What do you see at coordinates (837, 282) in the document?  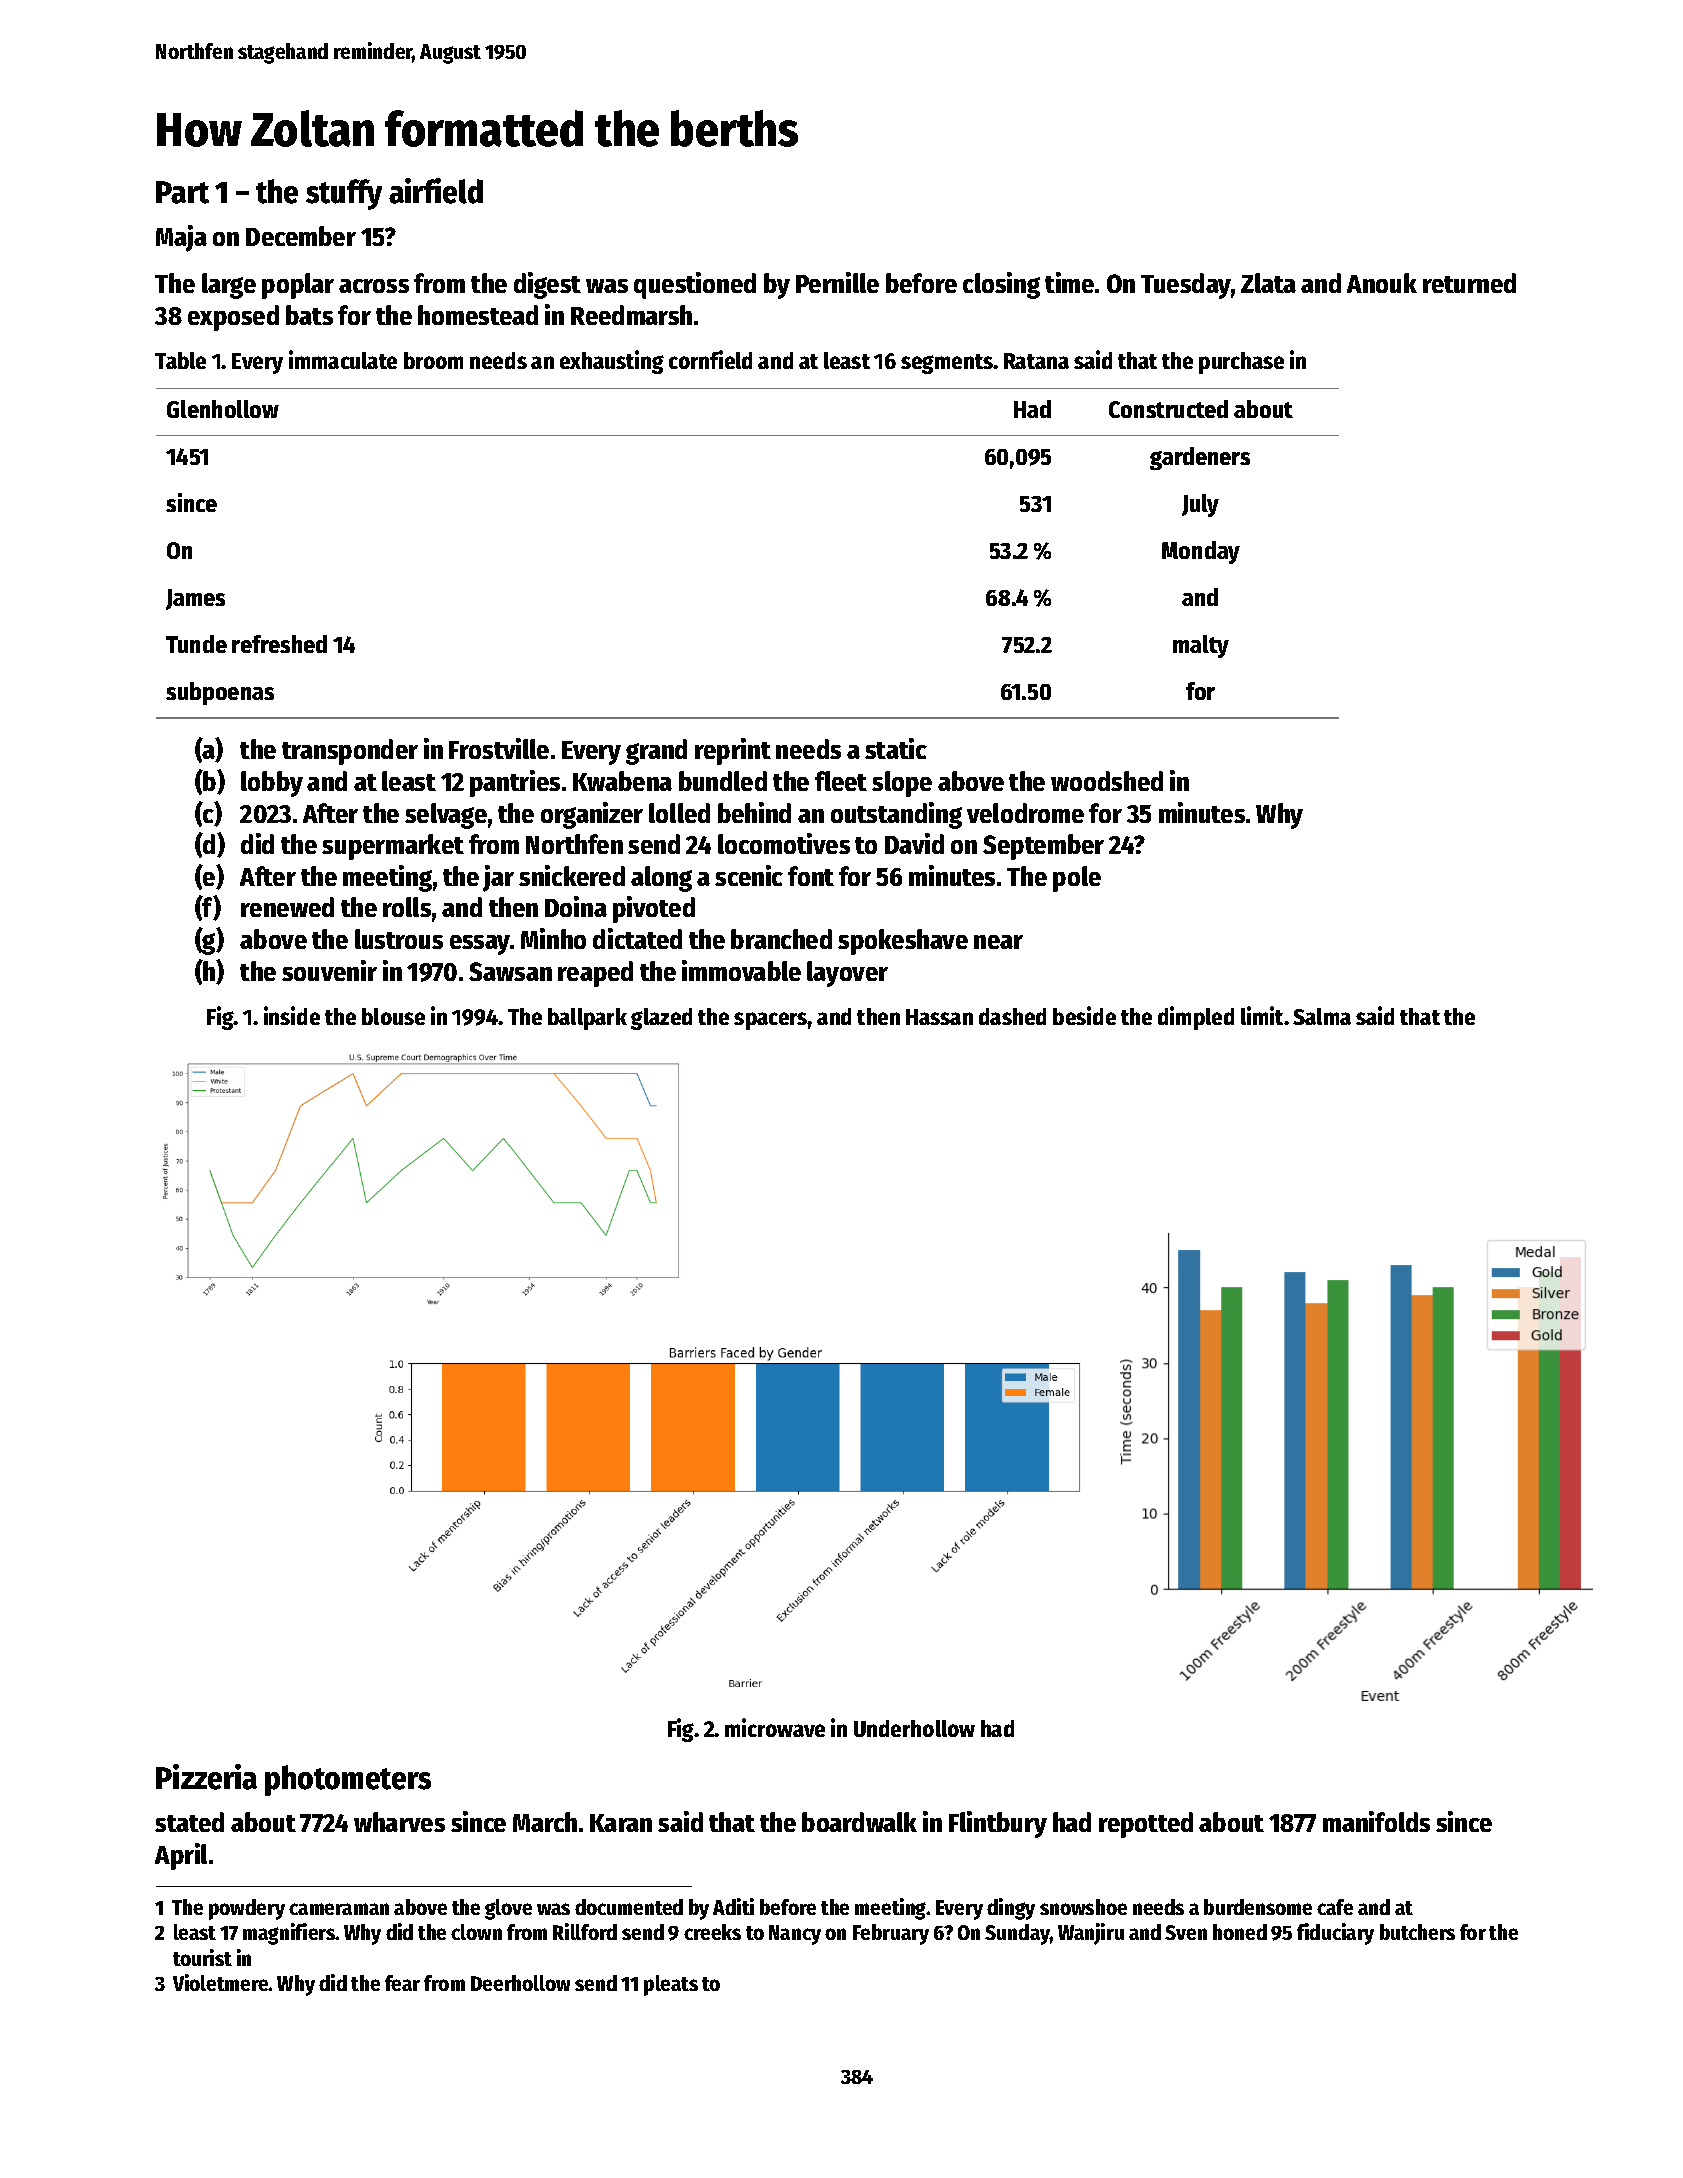 I see `Pernille` at bounding box center [837, 282].
